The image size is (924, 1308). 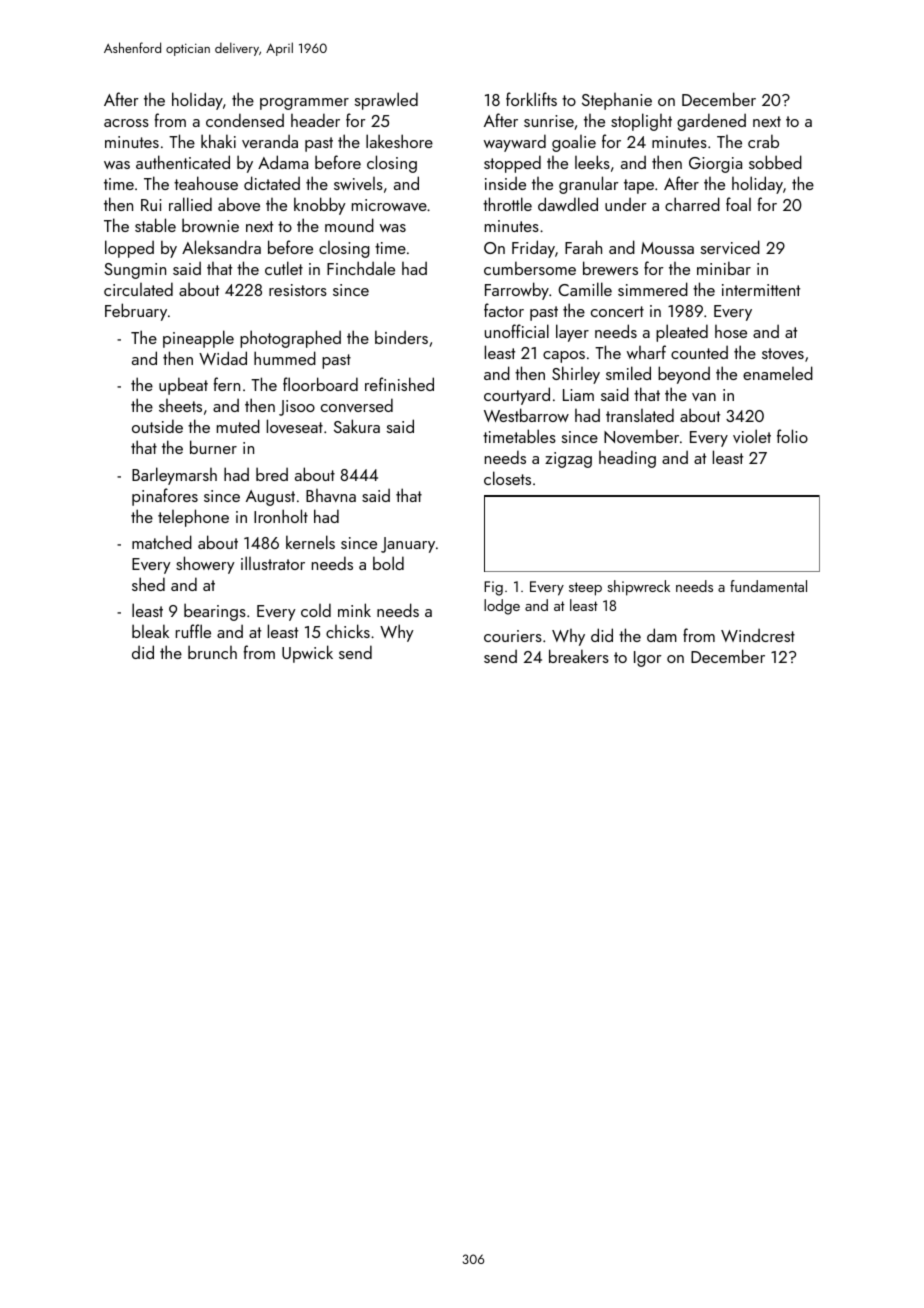 What do you see at coordinates (711, 122) in the image?
I see `gardened` at bounding box center [711, 122].
